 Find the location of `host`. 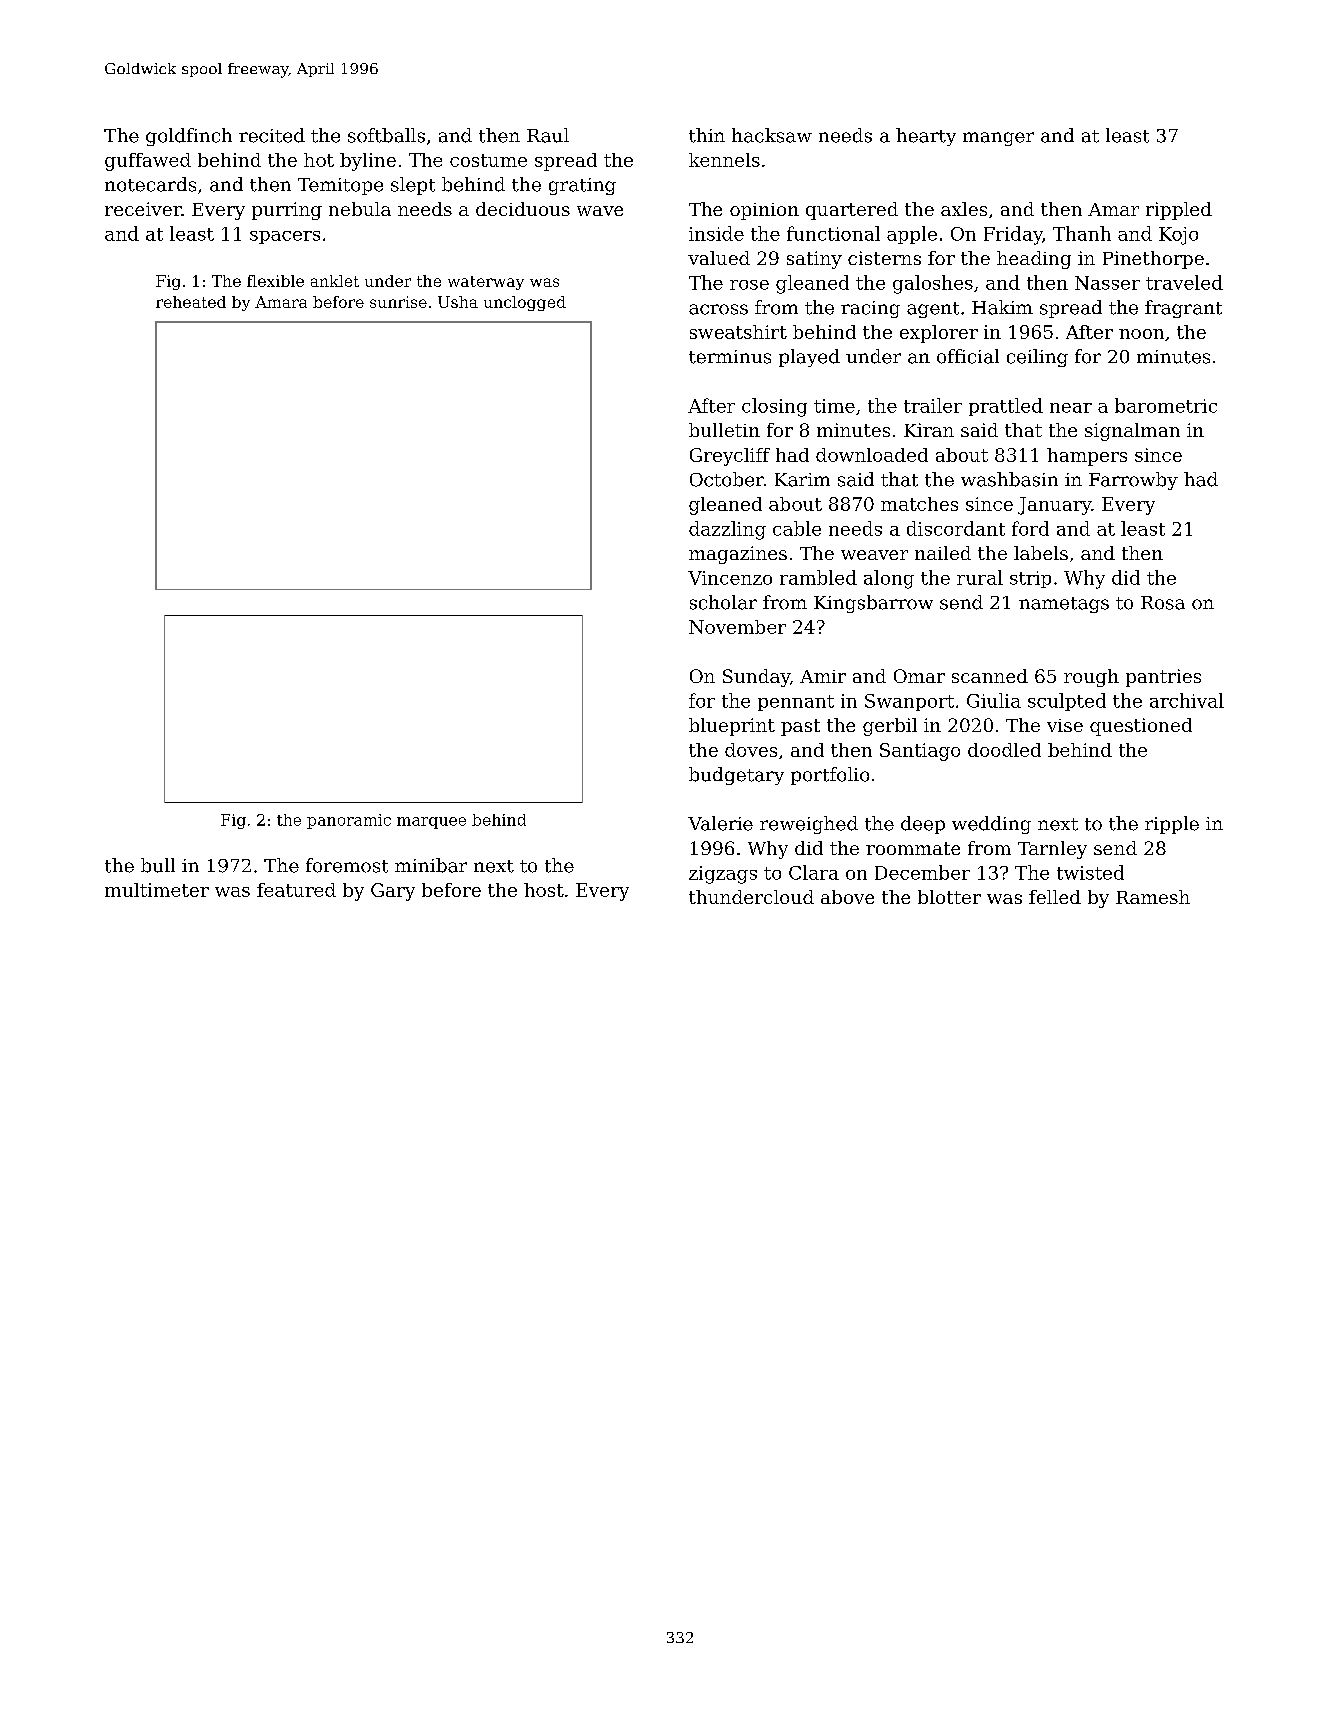

host is located at coordinates (544, 890).
